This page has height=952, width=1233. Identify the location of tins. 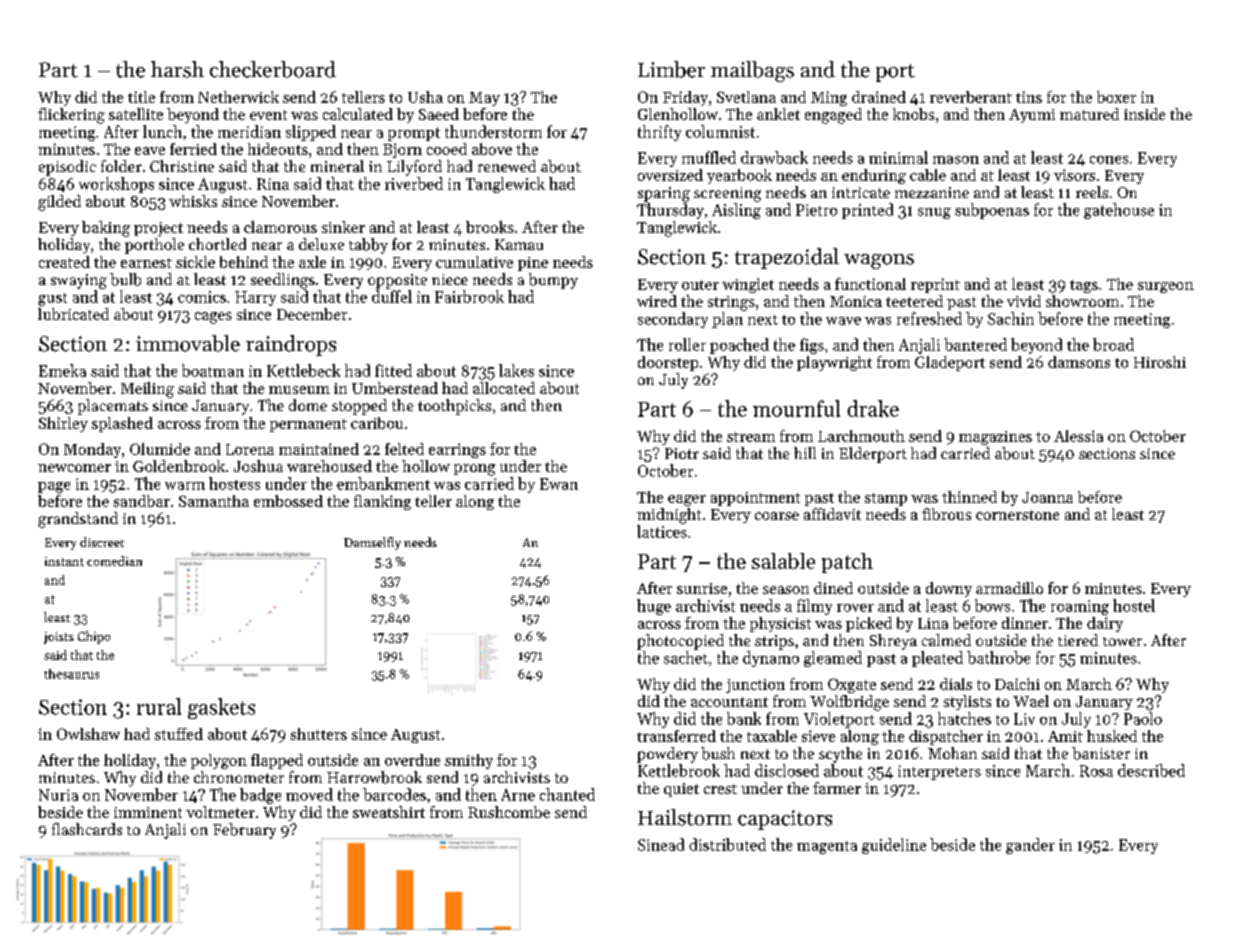
(1029, 97).
